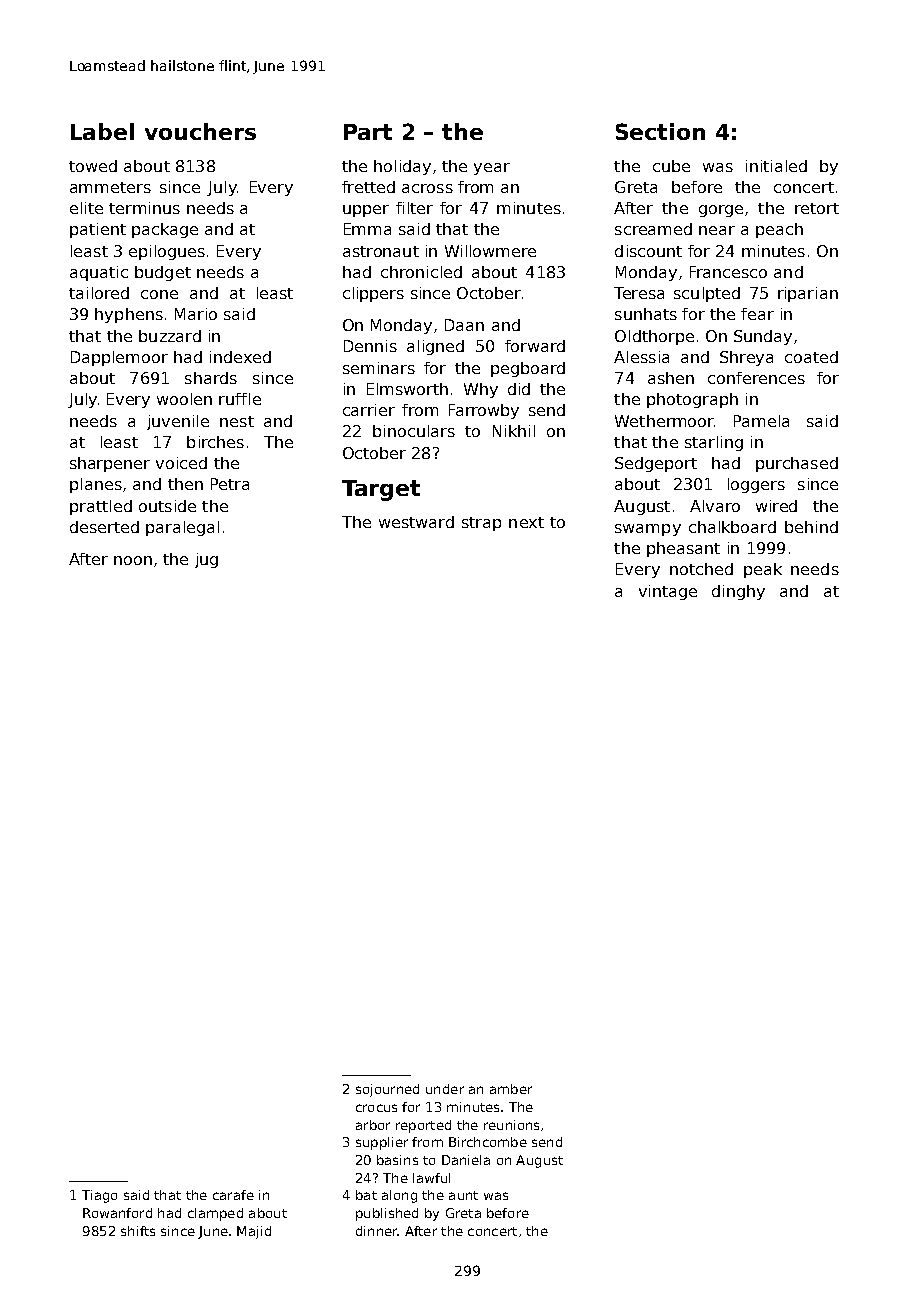 This screenshot has width=908, height=1316. I want to click on Label, so click(102, 131).
